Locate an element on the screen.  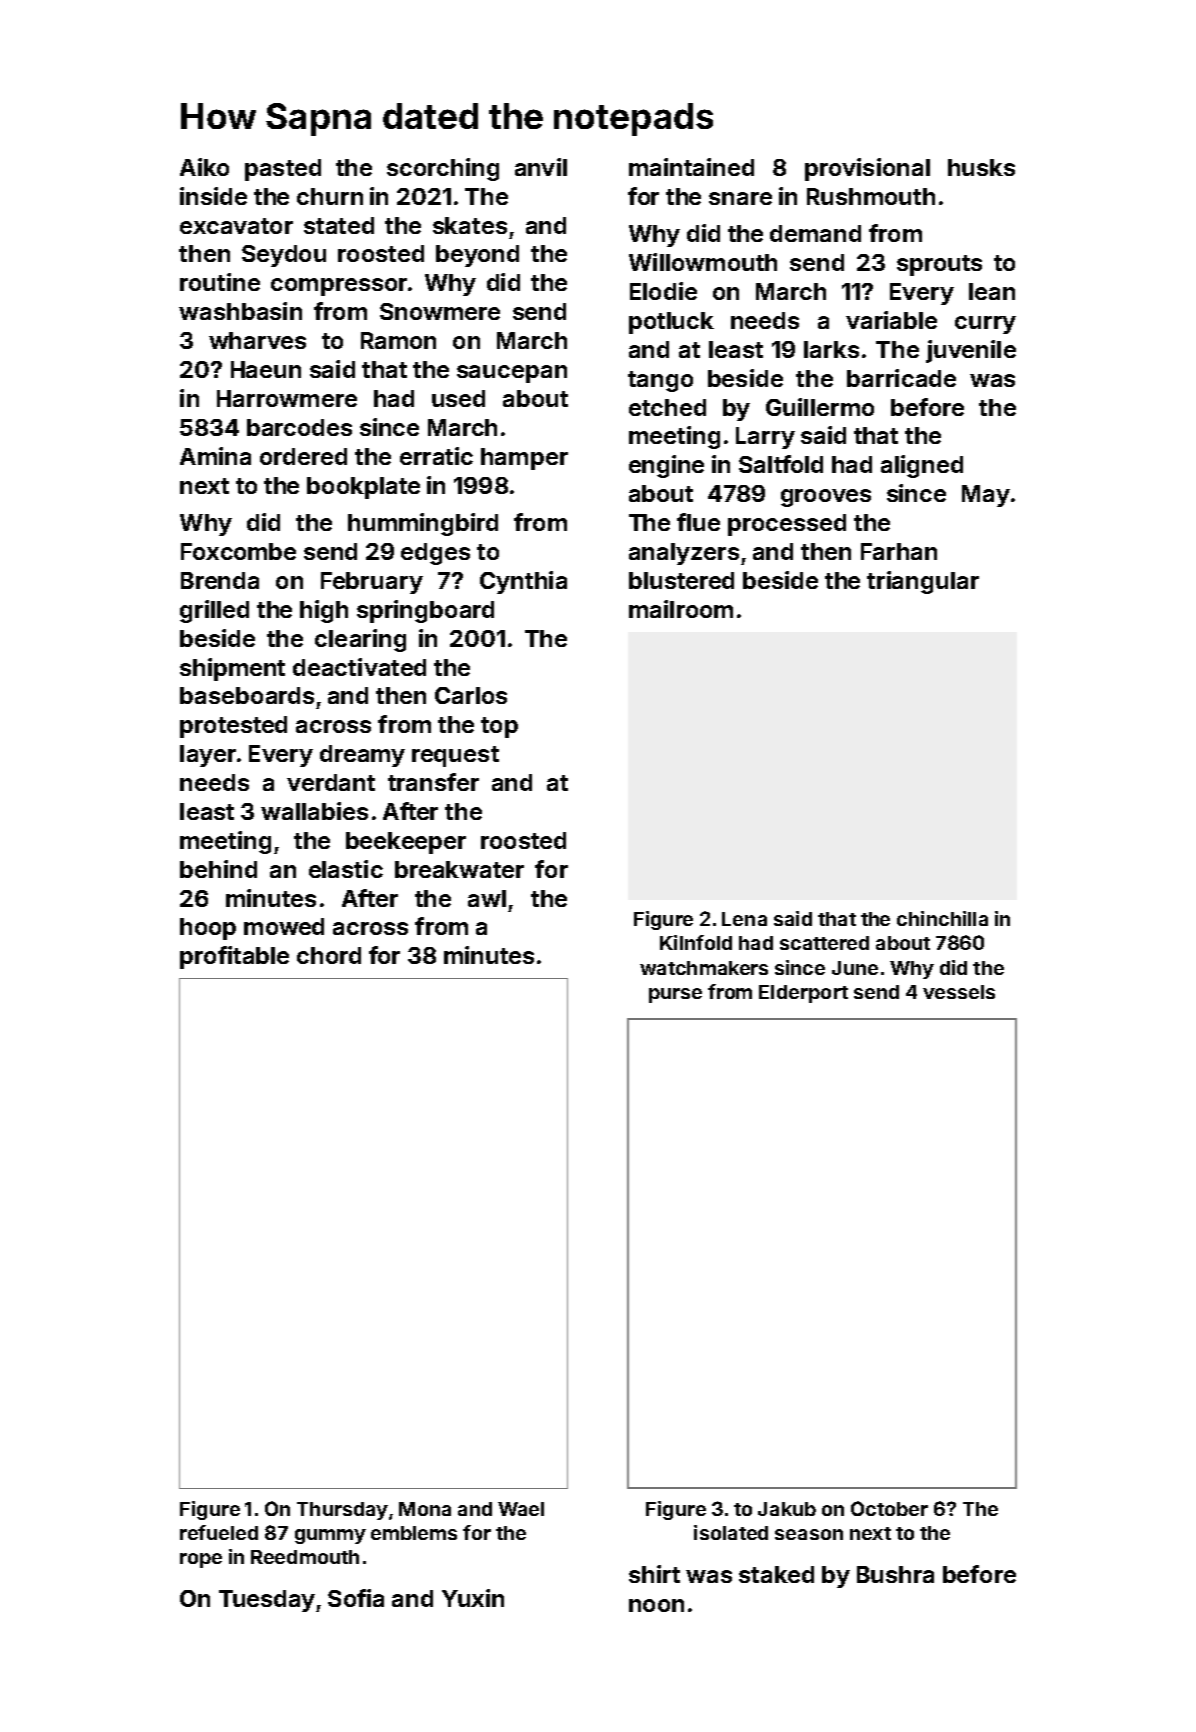
mailroom is located at coordinates (681, 609).
